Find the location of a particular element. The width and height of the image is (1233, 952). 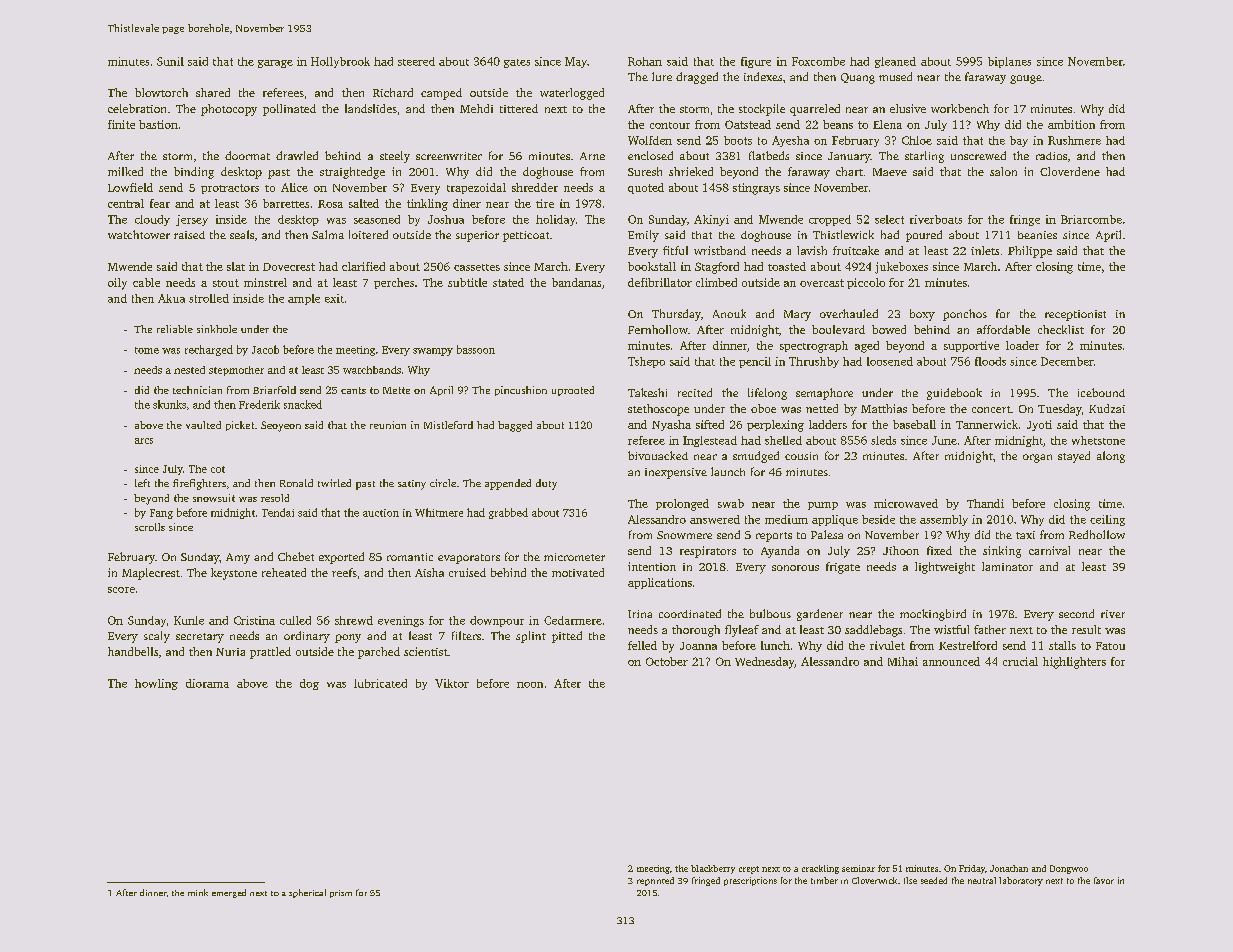

Inglestead is located at coordinates (710, 441).
